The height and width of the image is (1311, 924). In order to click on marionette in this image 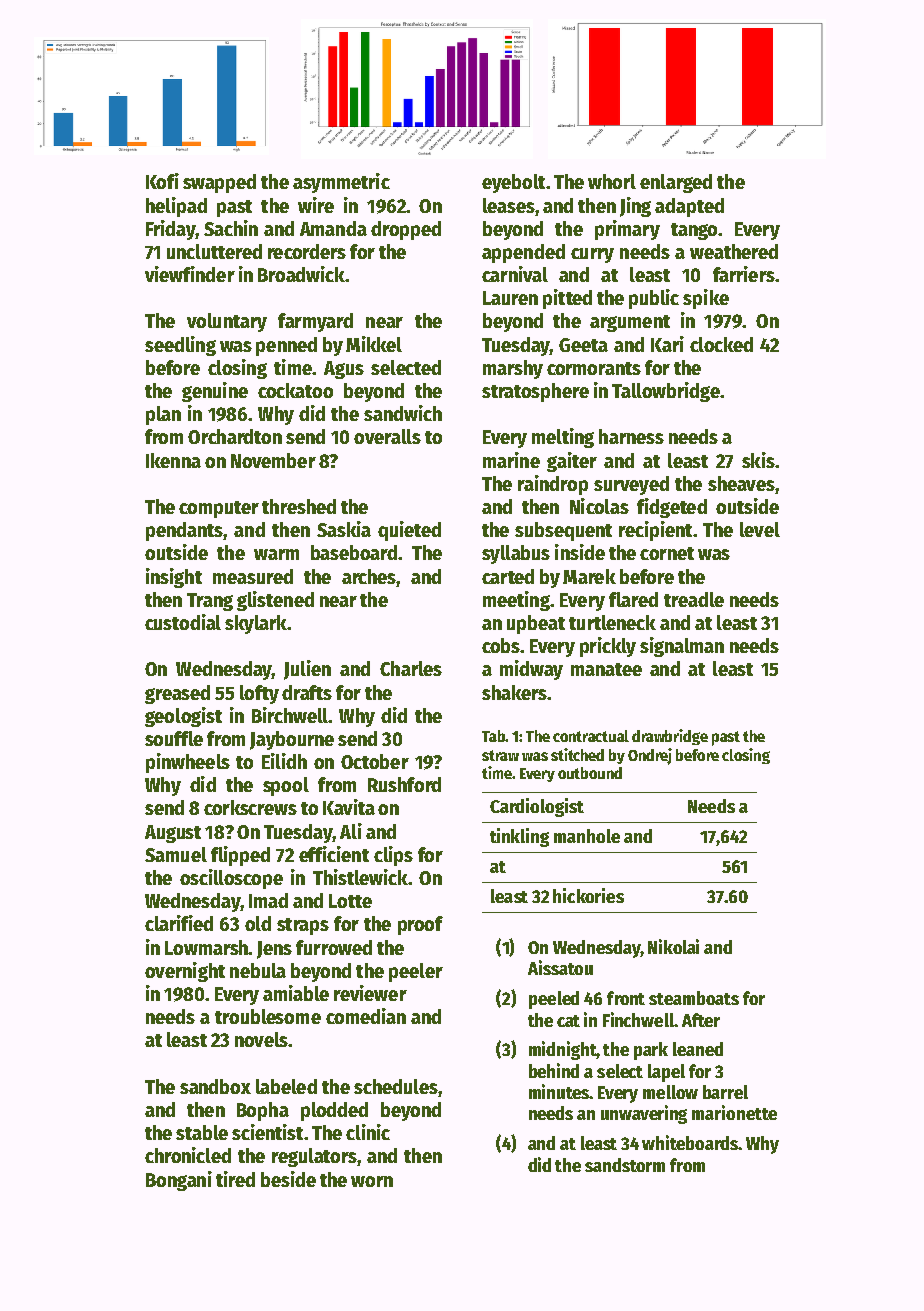, I will do `click(734, 1112)`.
